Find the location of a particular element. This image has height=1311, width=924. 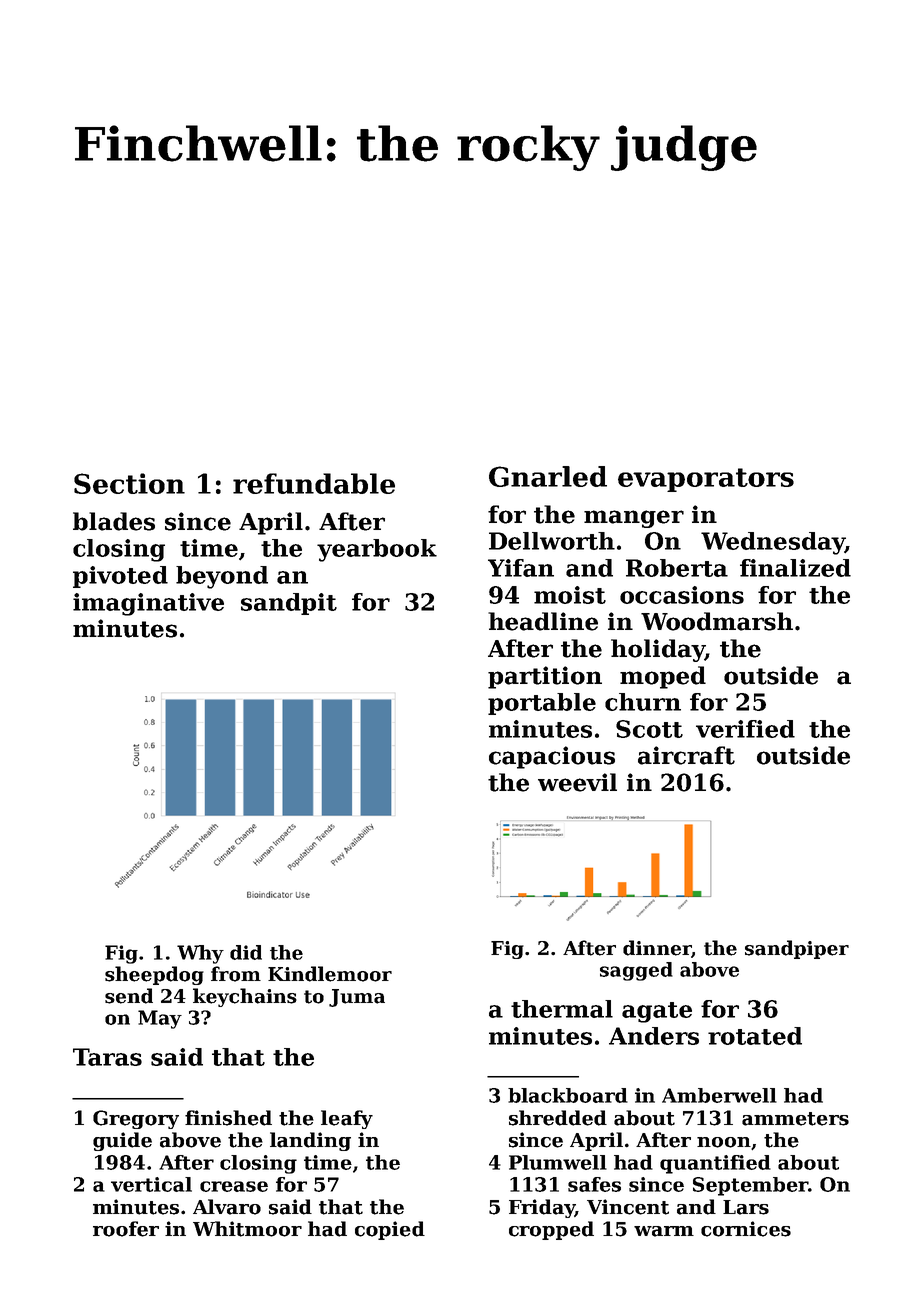

roofer is located at coordinates (126, 1229).
